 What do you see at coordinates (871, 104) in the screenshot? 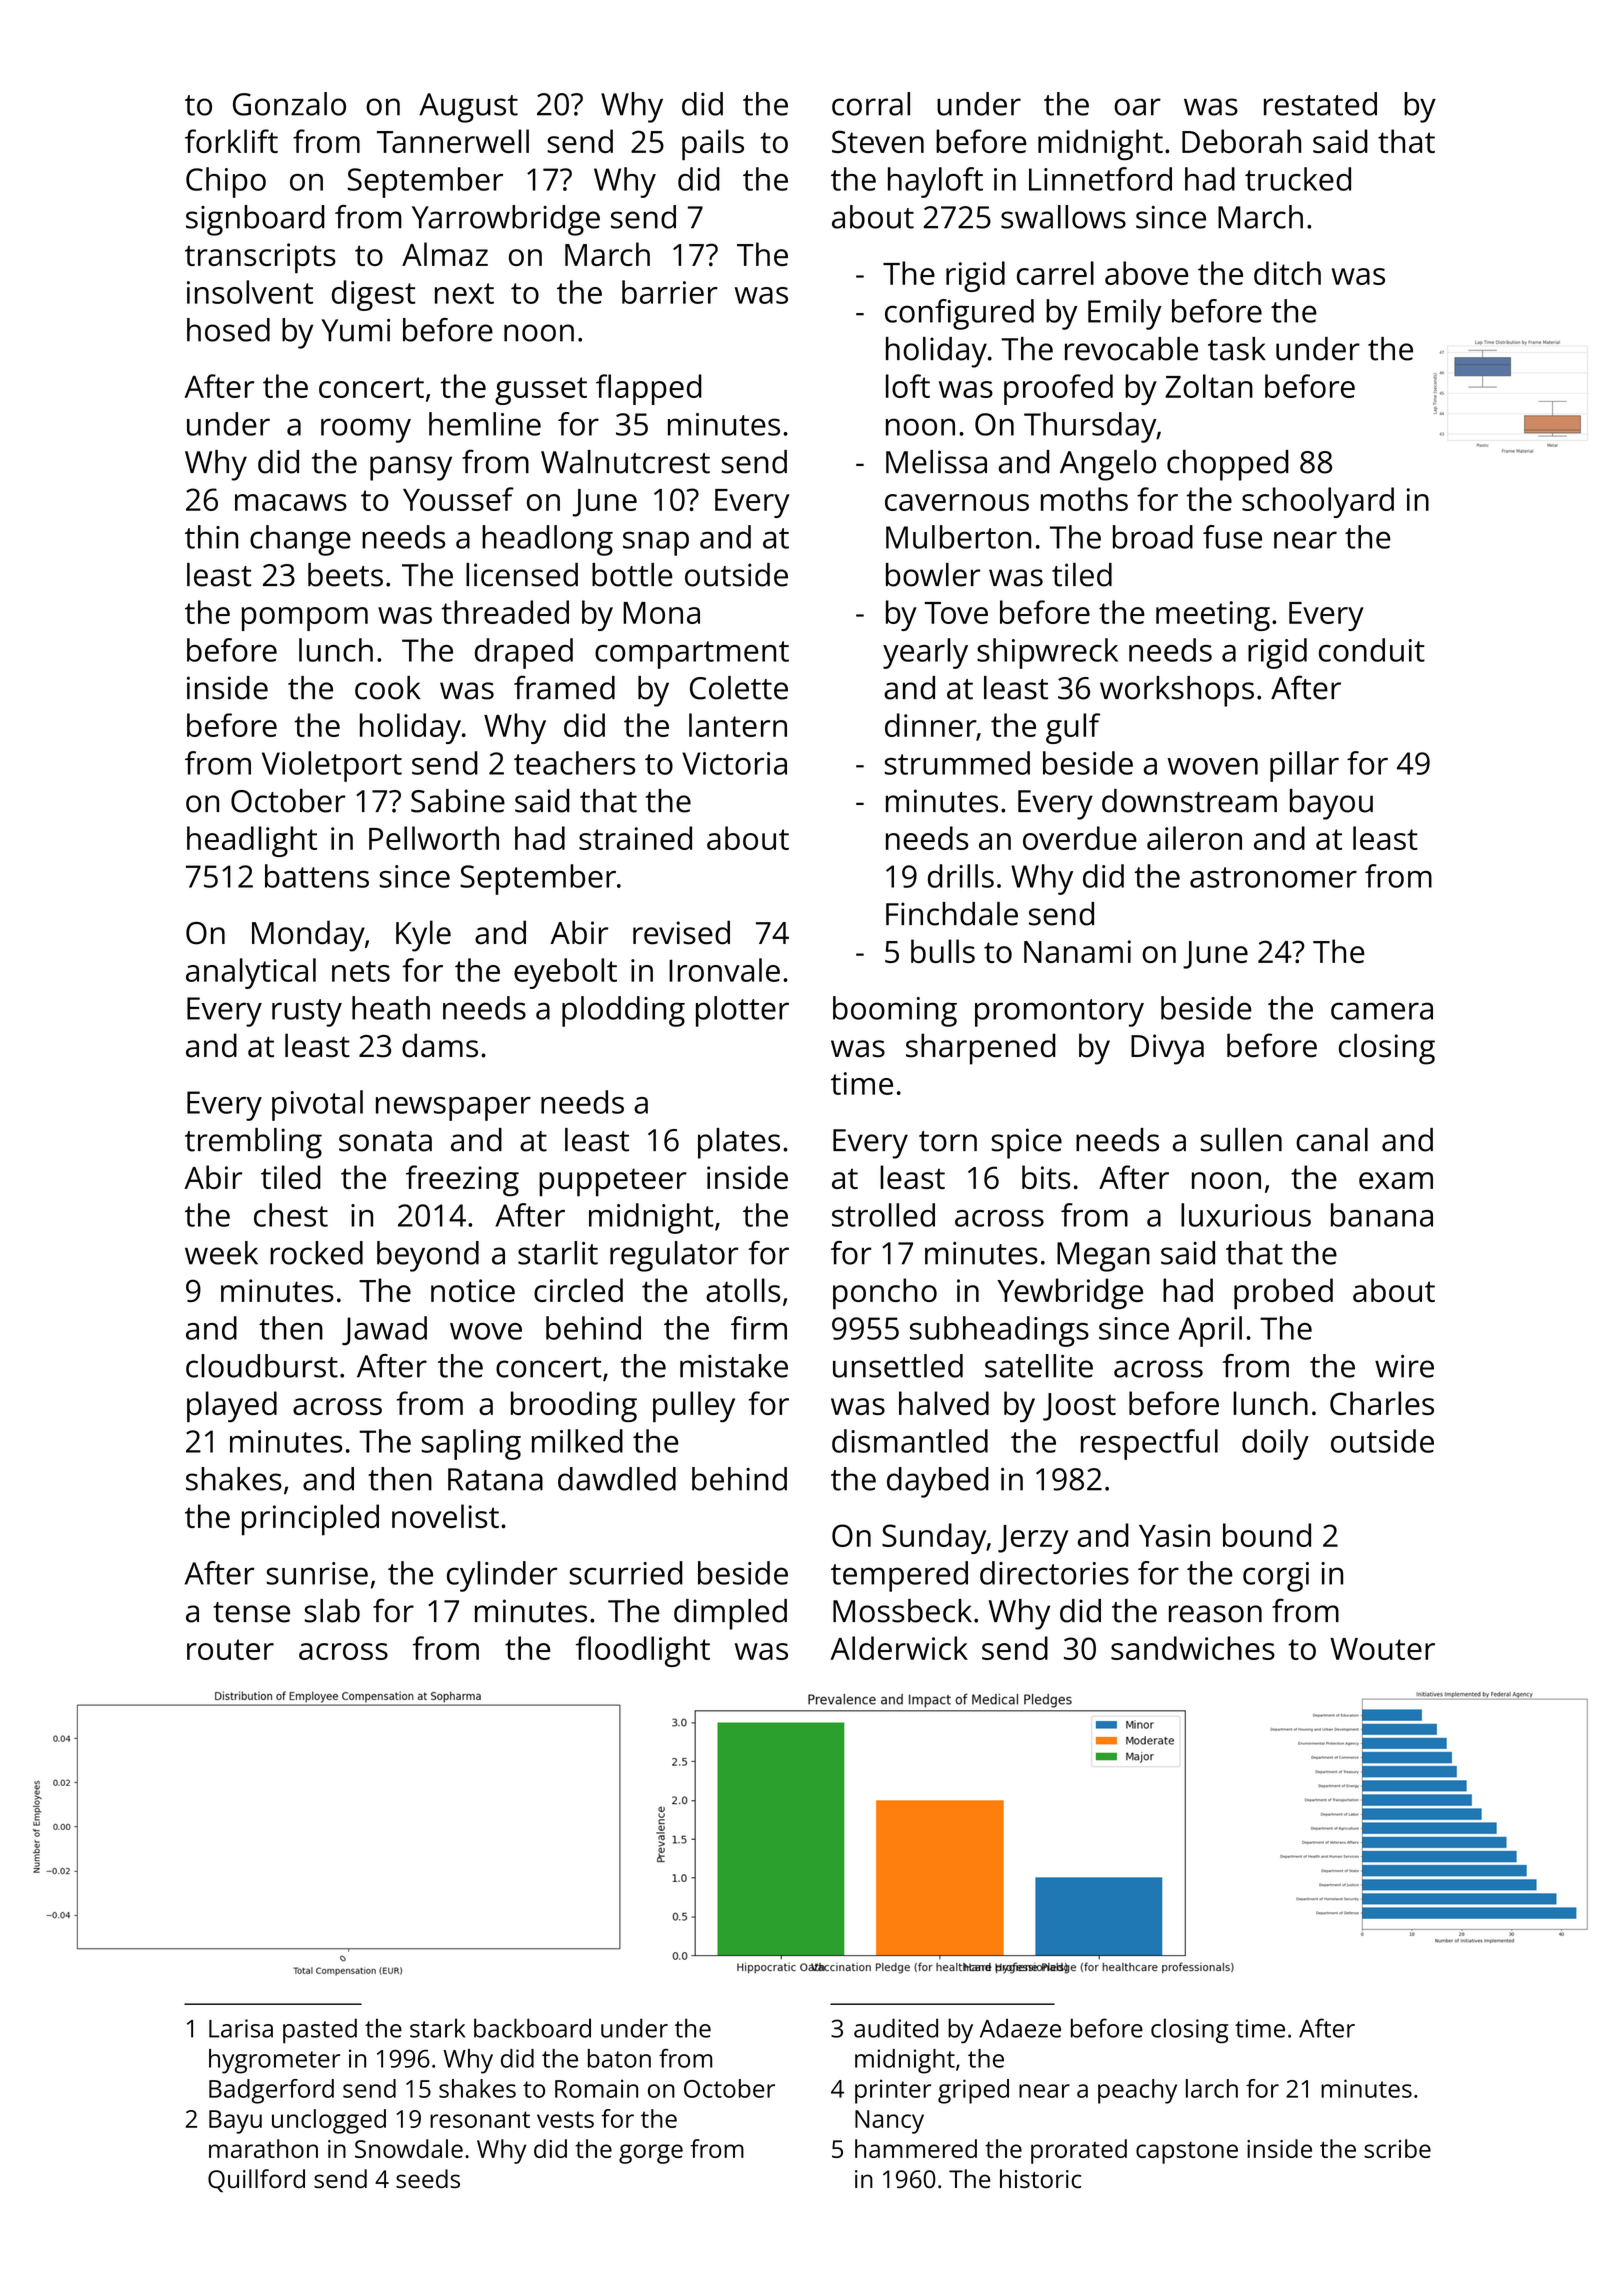
I see `corral` at bounding box center [871, 104].
